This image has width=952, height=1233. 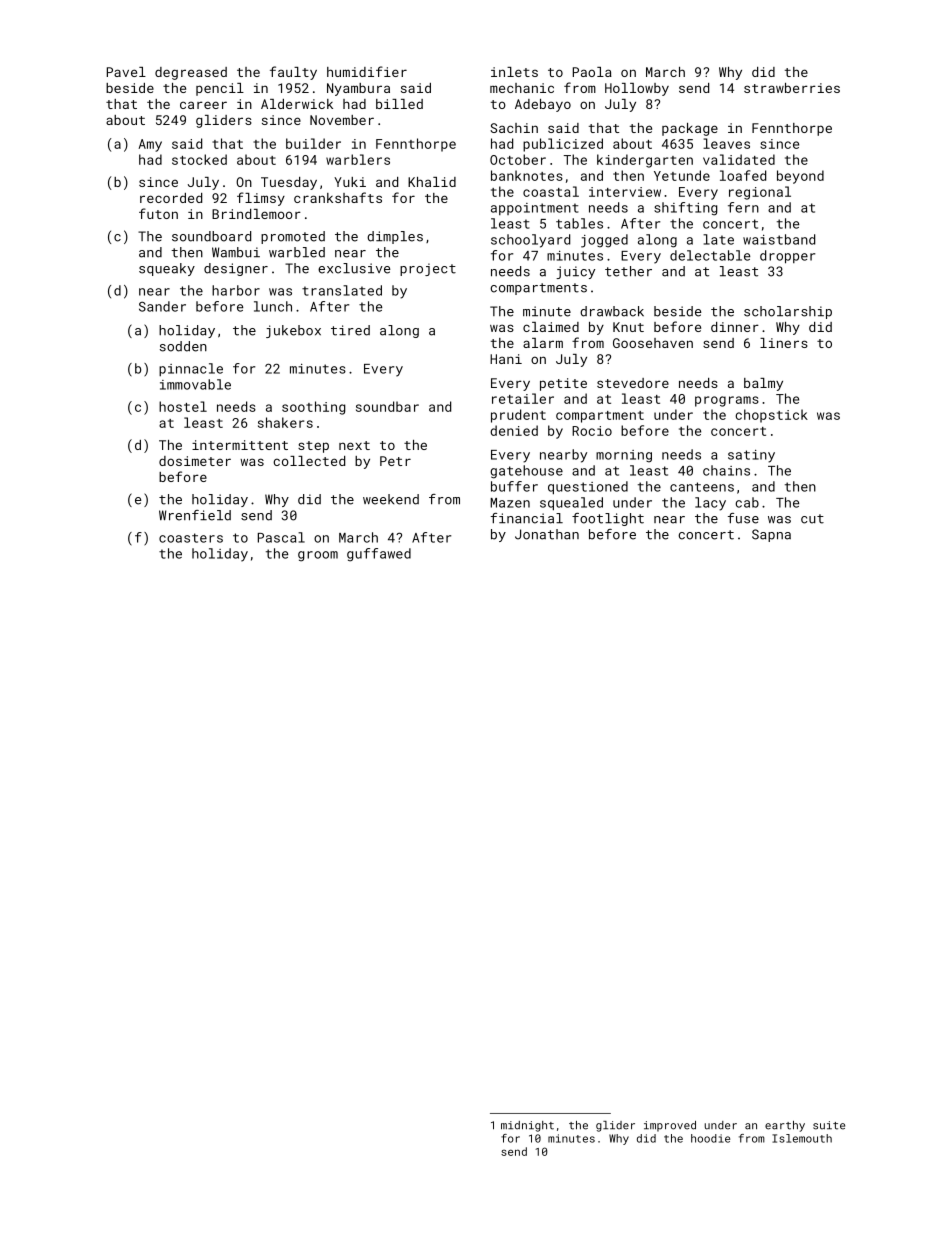 I want to click on midnight, so click(x=527, y=1126).
